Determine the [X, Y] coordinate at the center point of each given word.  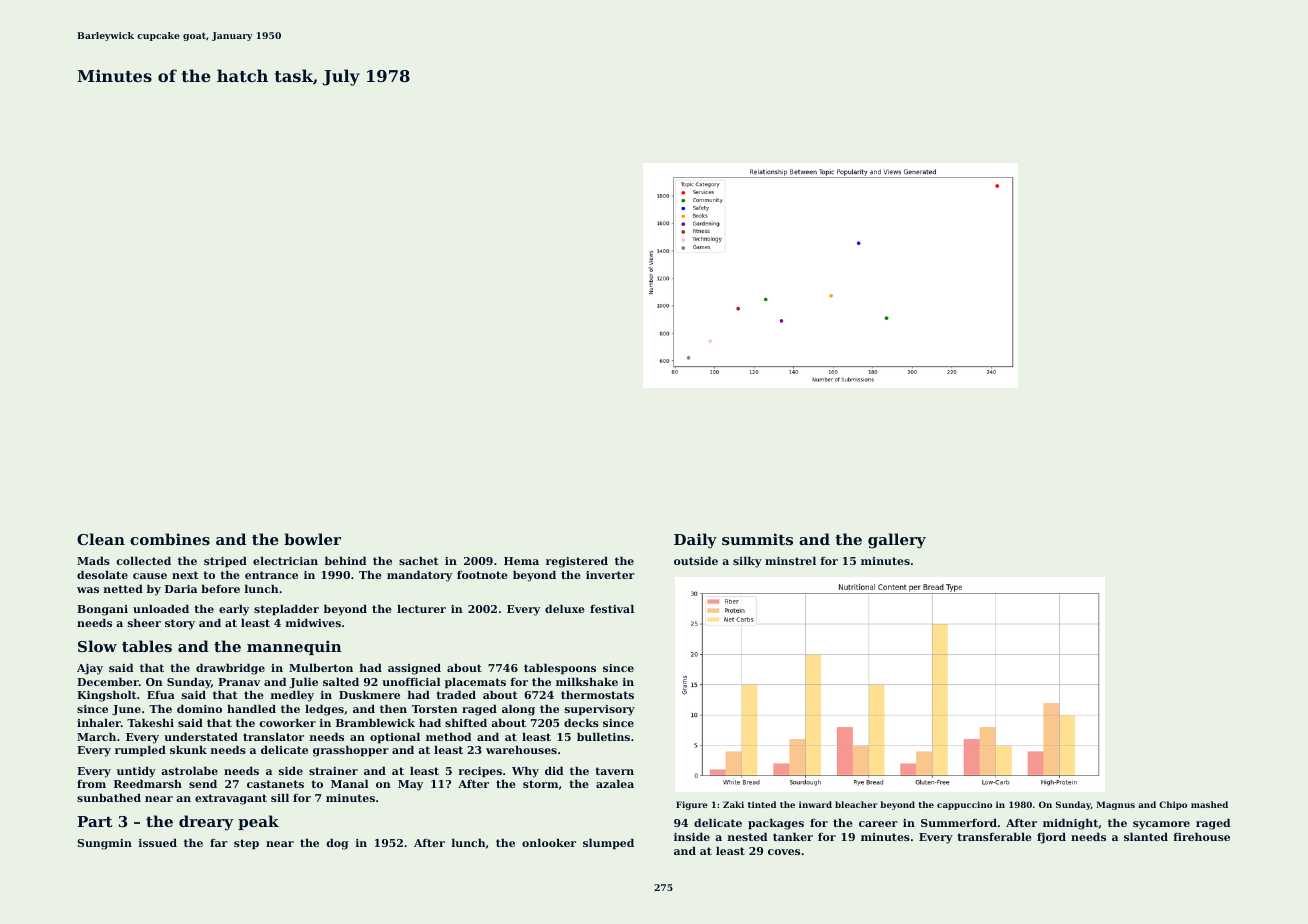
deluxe [565, 608]
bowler [312, 539]
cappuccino [964, 805]
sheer [144, 622]
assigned [414, 669]
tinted [762, 804]
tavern [614, 771]
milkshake [587, 681]
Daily [695, 541]
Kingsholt [106, 696]
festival [612, 608]
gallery [897, 541]
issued [158, 842]
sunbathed [109, 797]
